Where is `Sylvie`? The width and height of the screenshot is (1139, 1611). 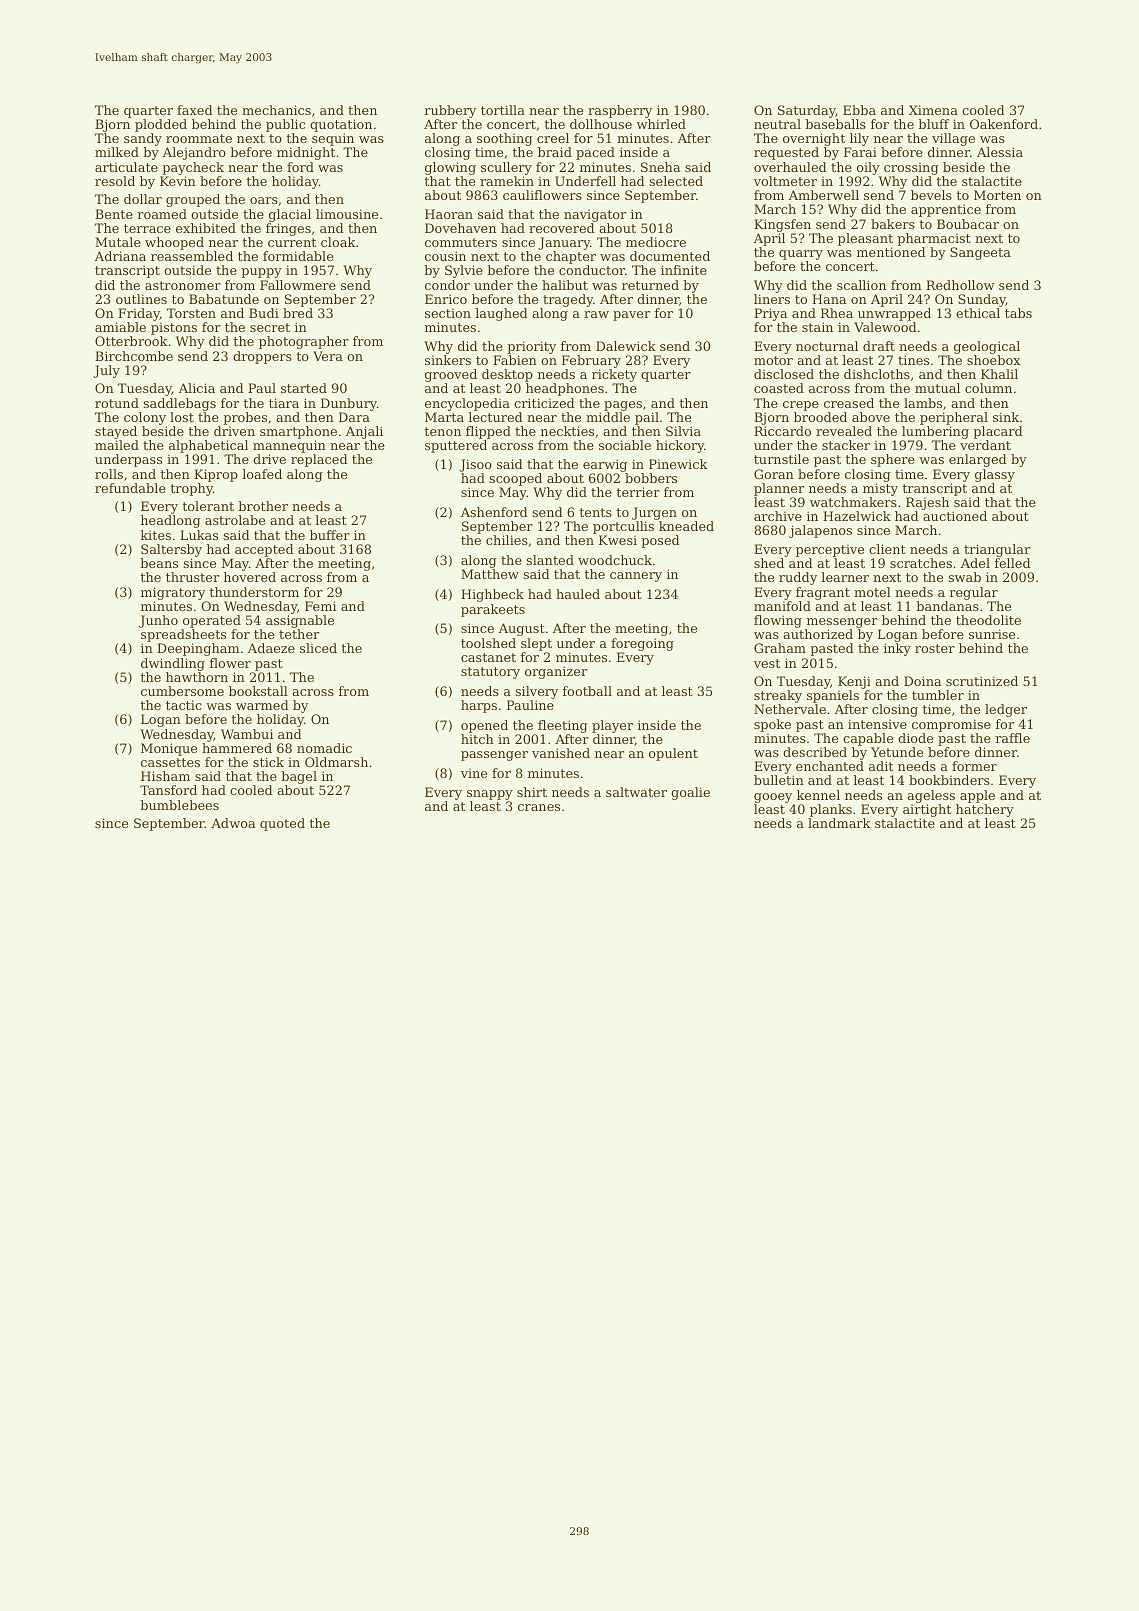
Sylvie is located at coordinates (464, 271).
